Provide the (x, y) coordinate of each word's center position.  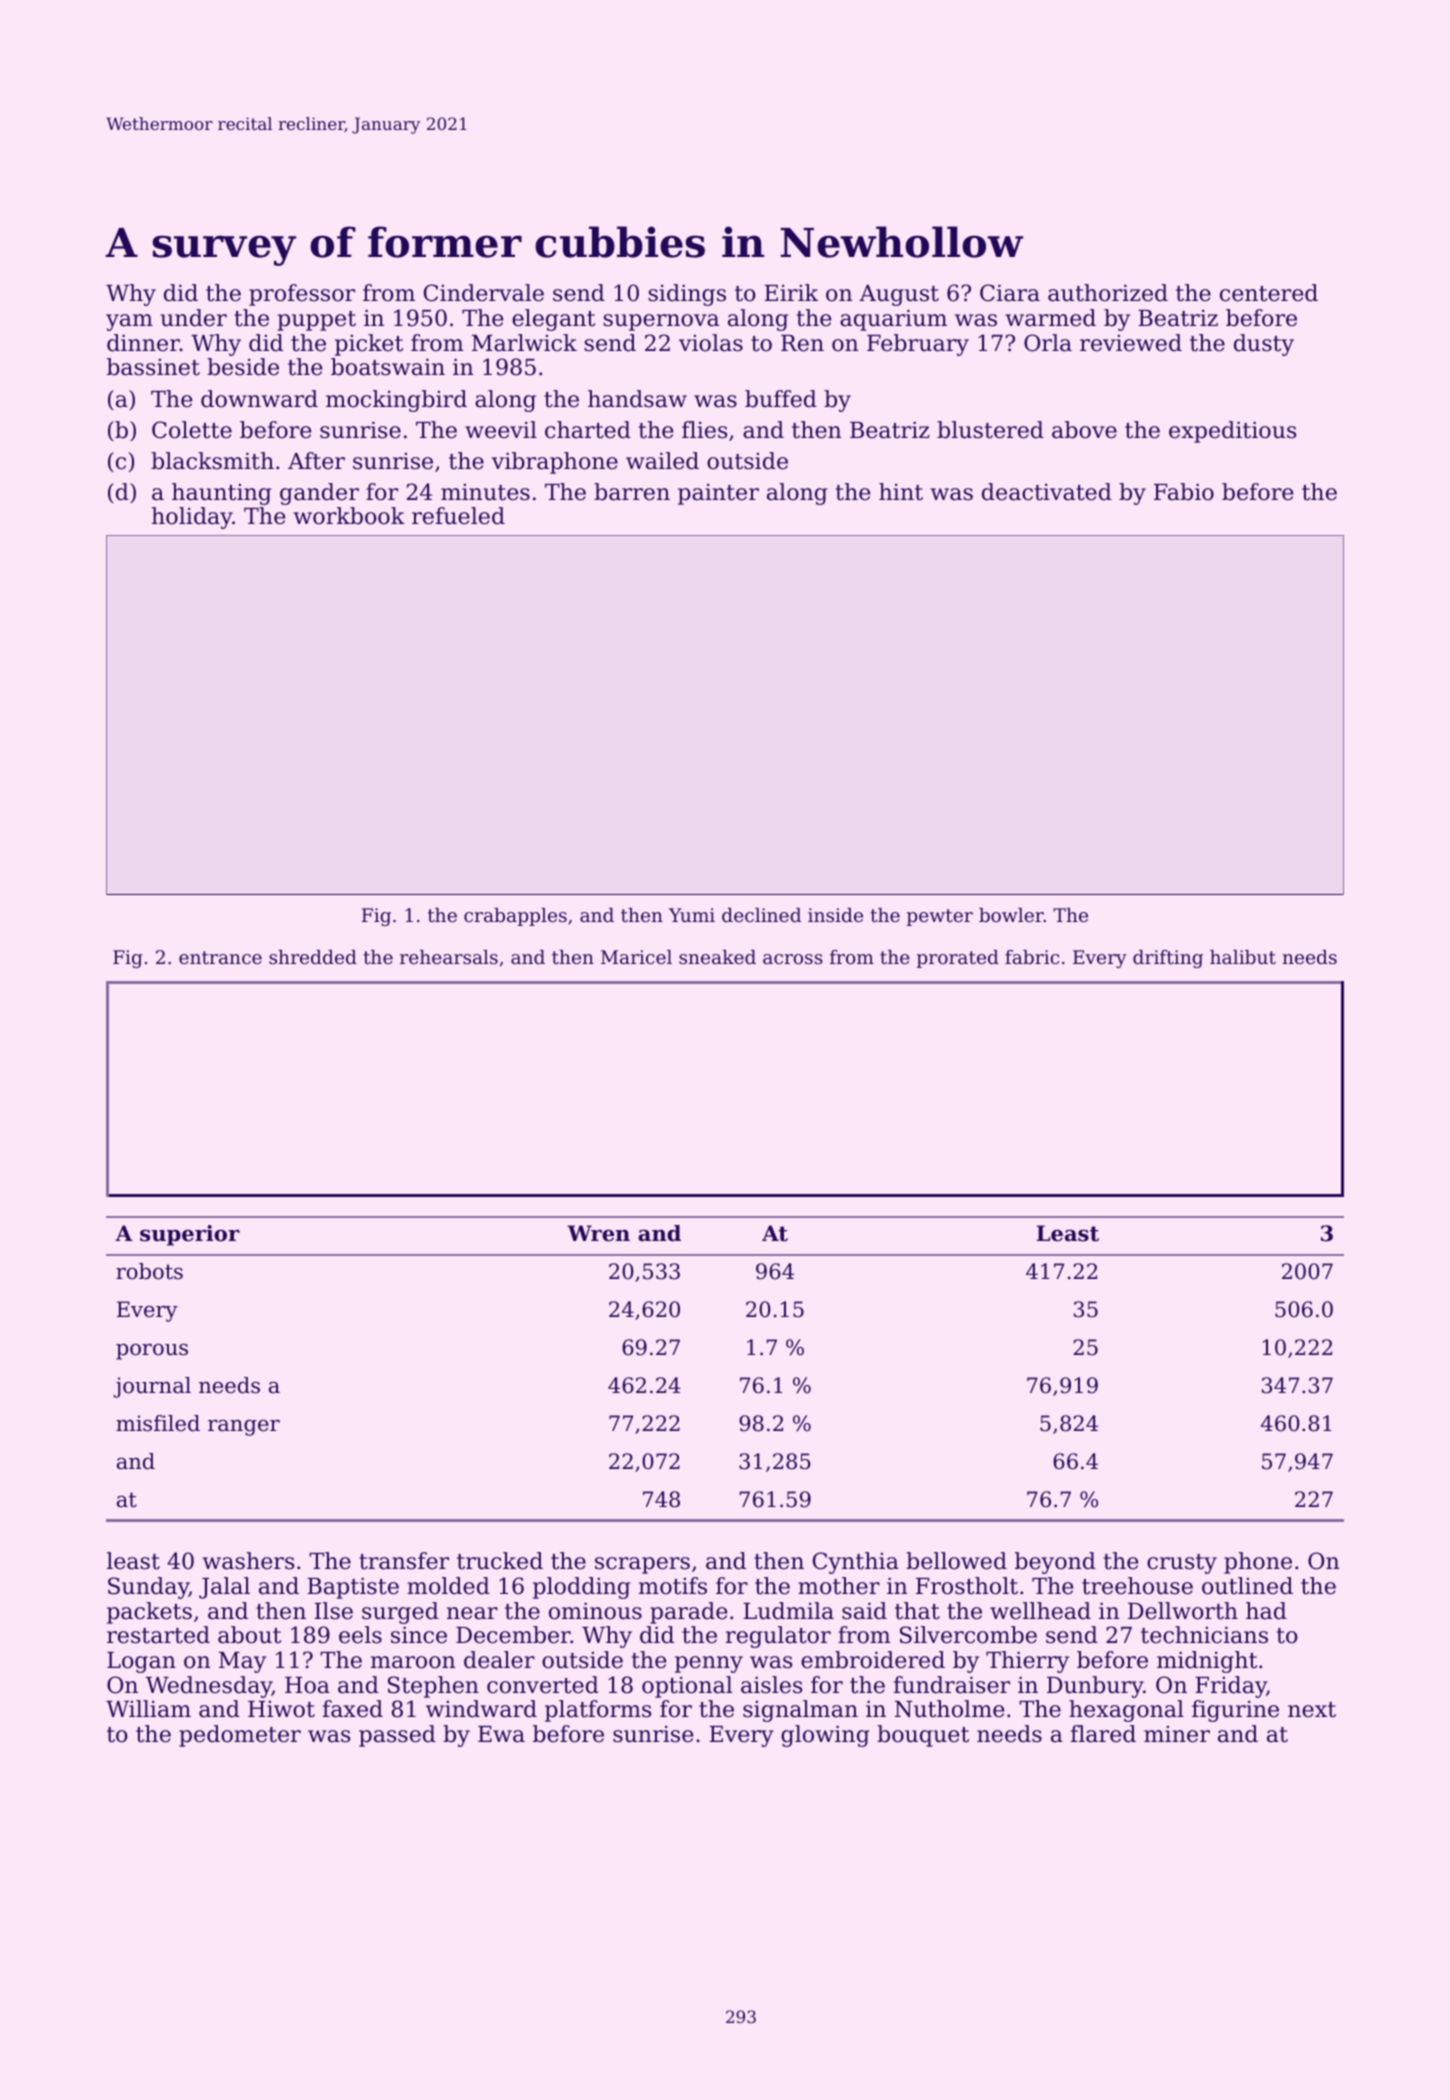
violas (711, 343)
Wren (598, 1233)
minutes (485, 492)
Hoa (307, 1685)
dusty (1264, 345)
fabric (1032, 957)
